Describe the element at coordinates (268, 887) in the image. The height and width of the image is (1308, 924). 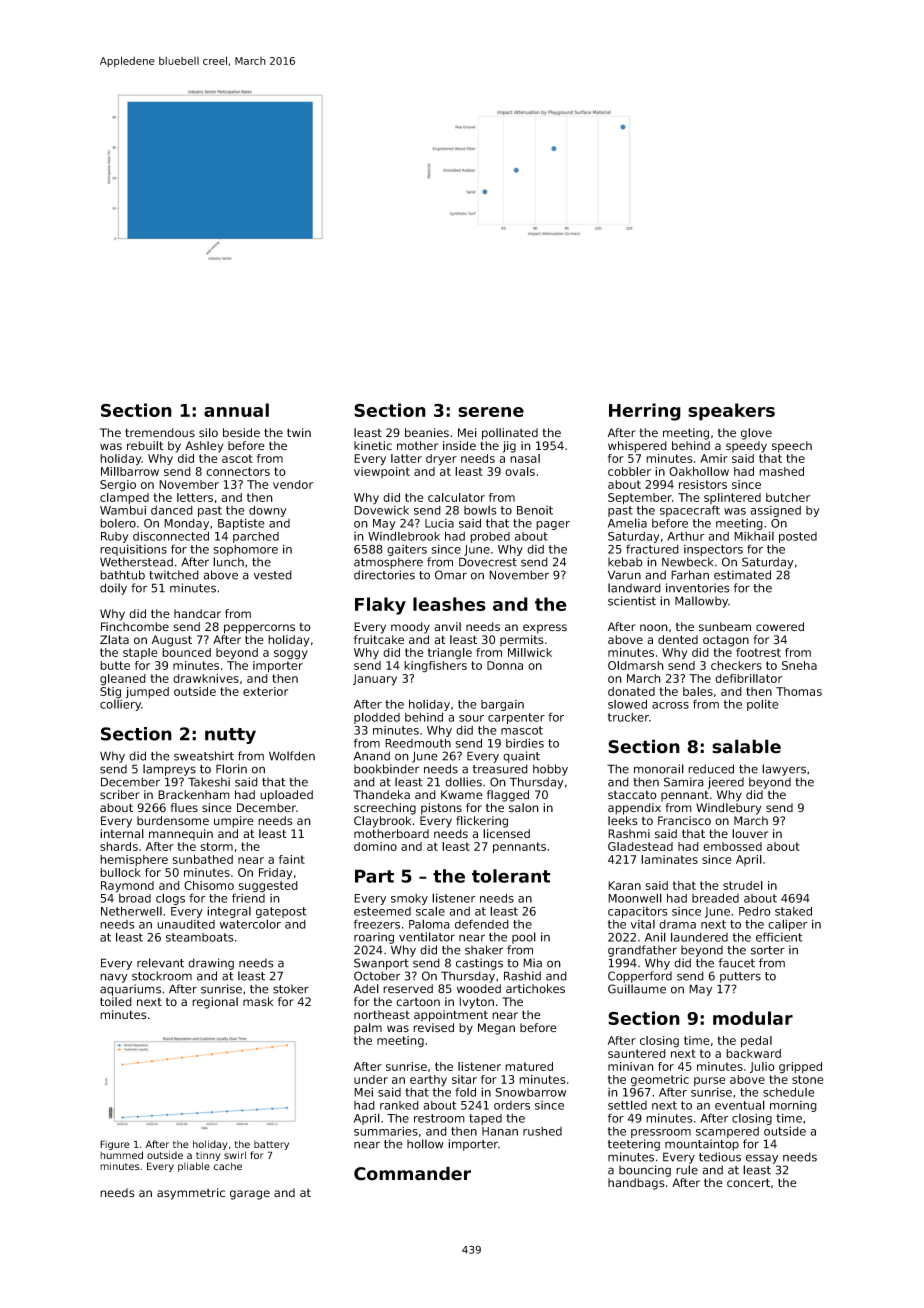
I see `suggested` at that location.
